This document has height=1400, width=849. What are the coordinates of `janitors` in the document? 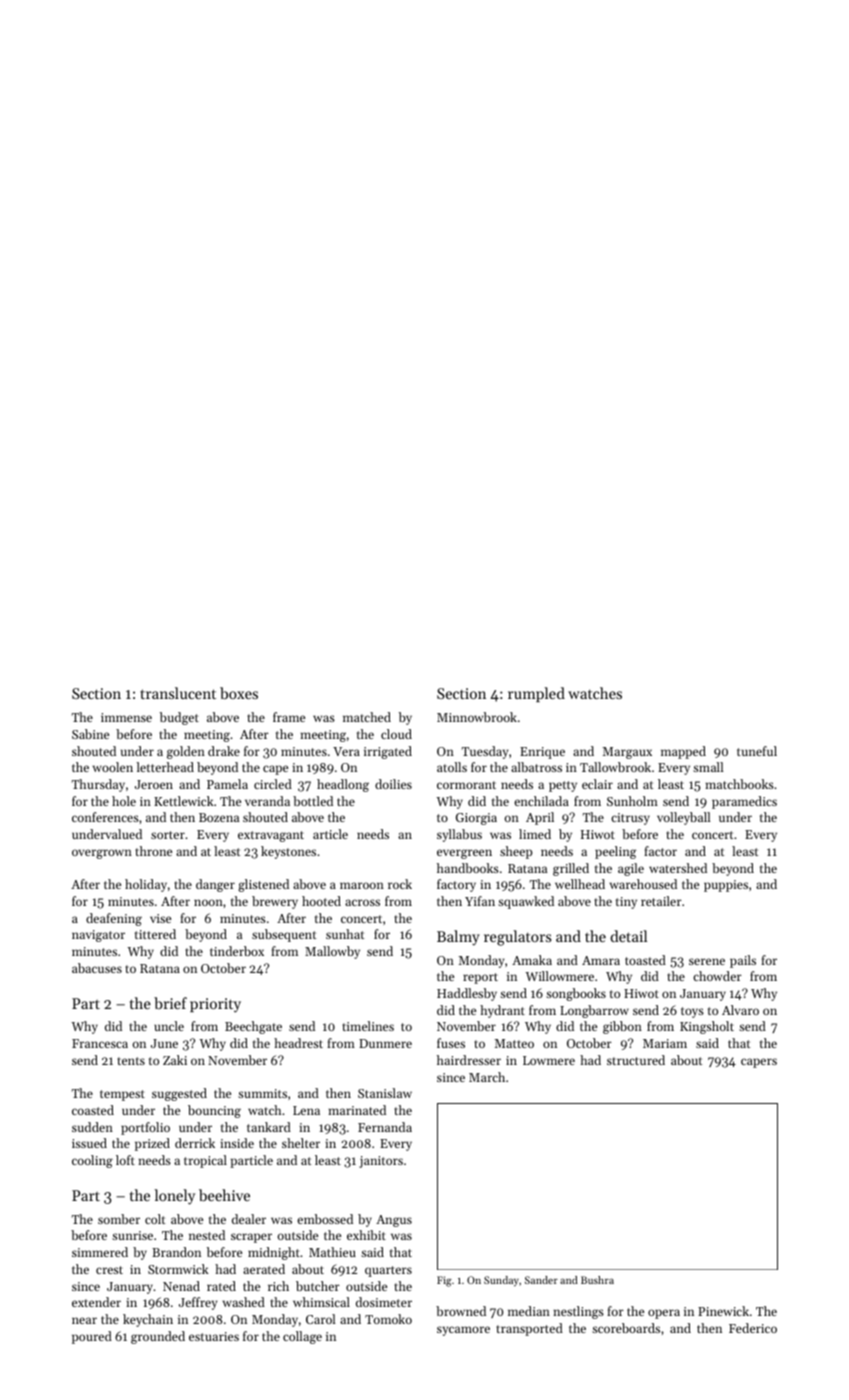 It's located at (381, 1162).
